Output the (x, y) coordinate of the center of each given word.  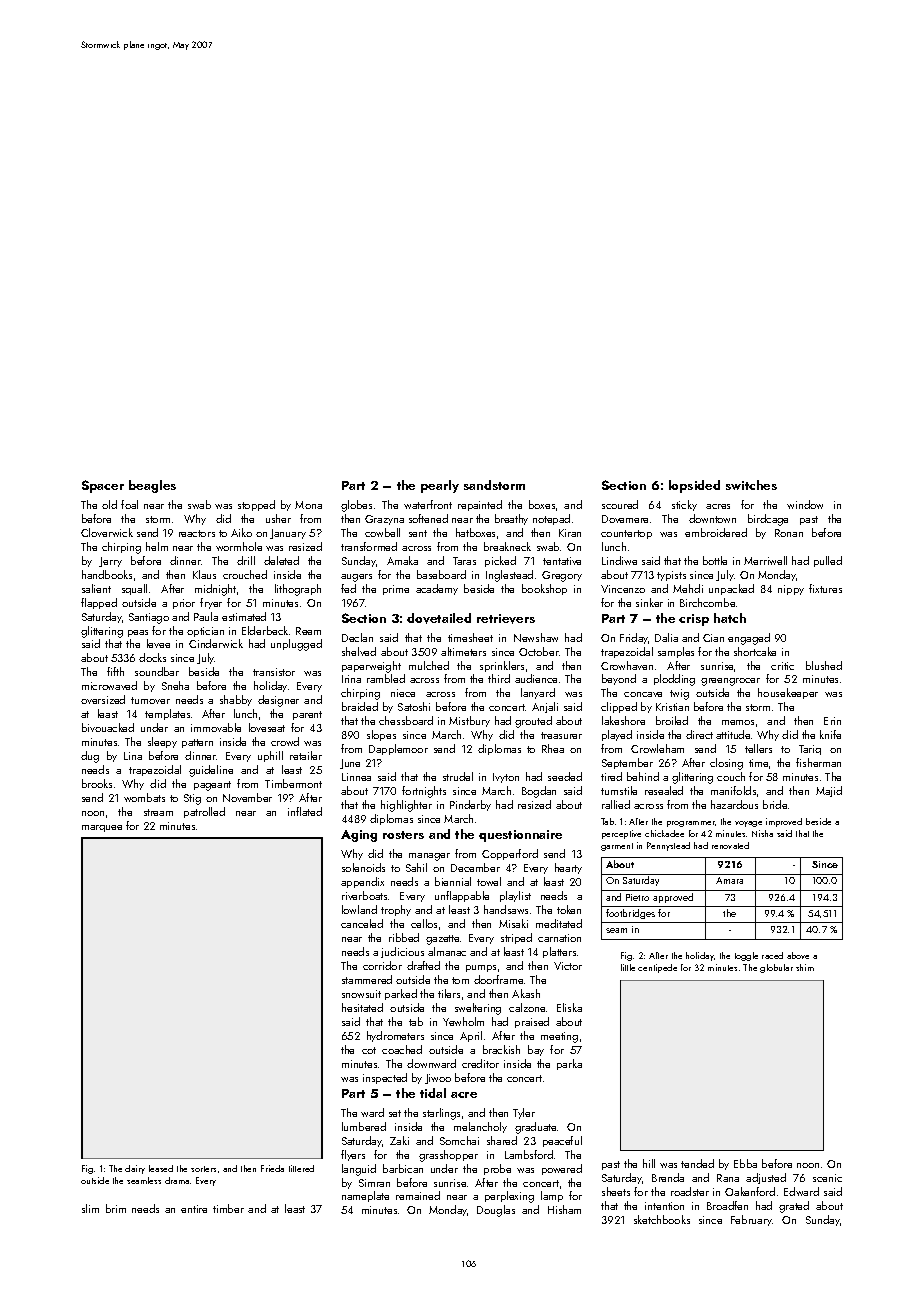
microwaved (109, 685)
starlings (441, 1114)
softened (428, 518)
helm (157, 546)
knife (830, 734)
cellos (424, 923)
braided (360, 706)
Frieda (272, 1168)
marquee (102, 828)
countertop (626, 534)
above (798, 955)
